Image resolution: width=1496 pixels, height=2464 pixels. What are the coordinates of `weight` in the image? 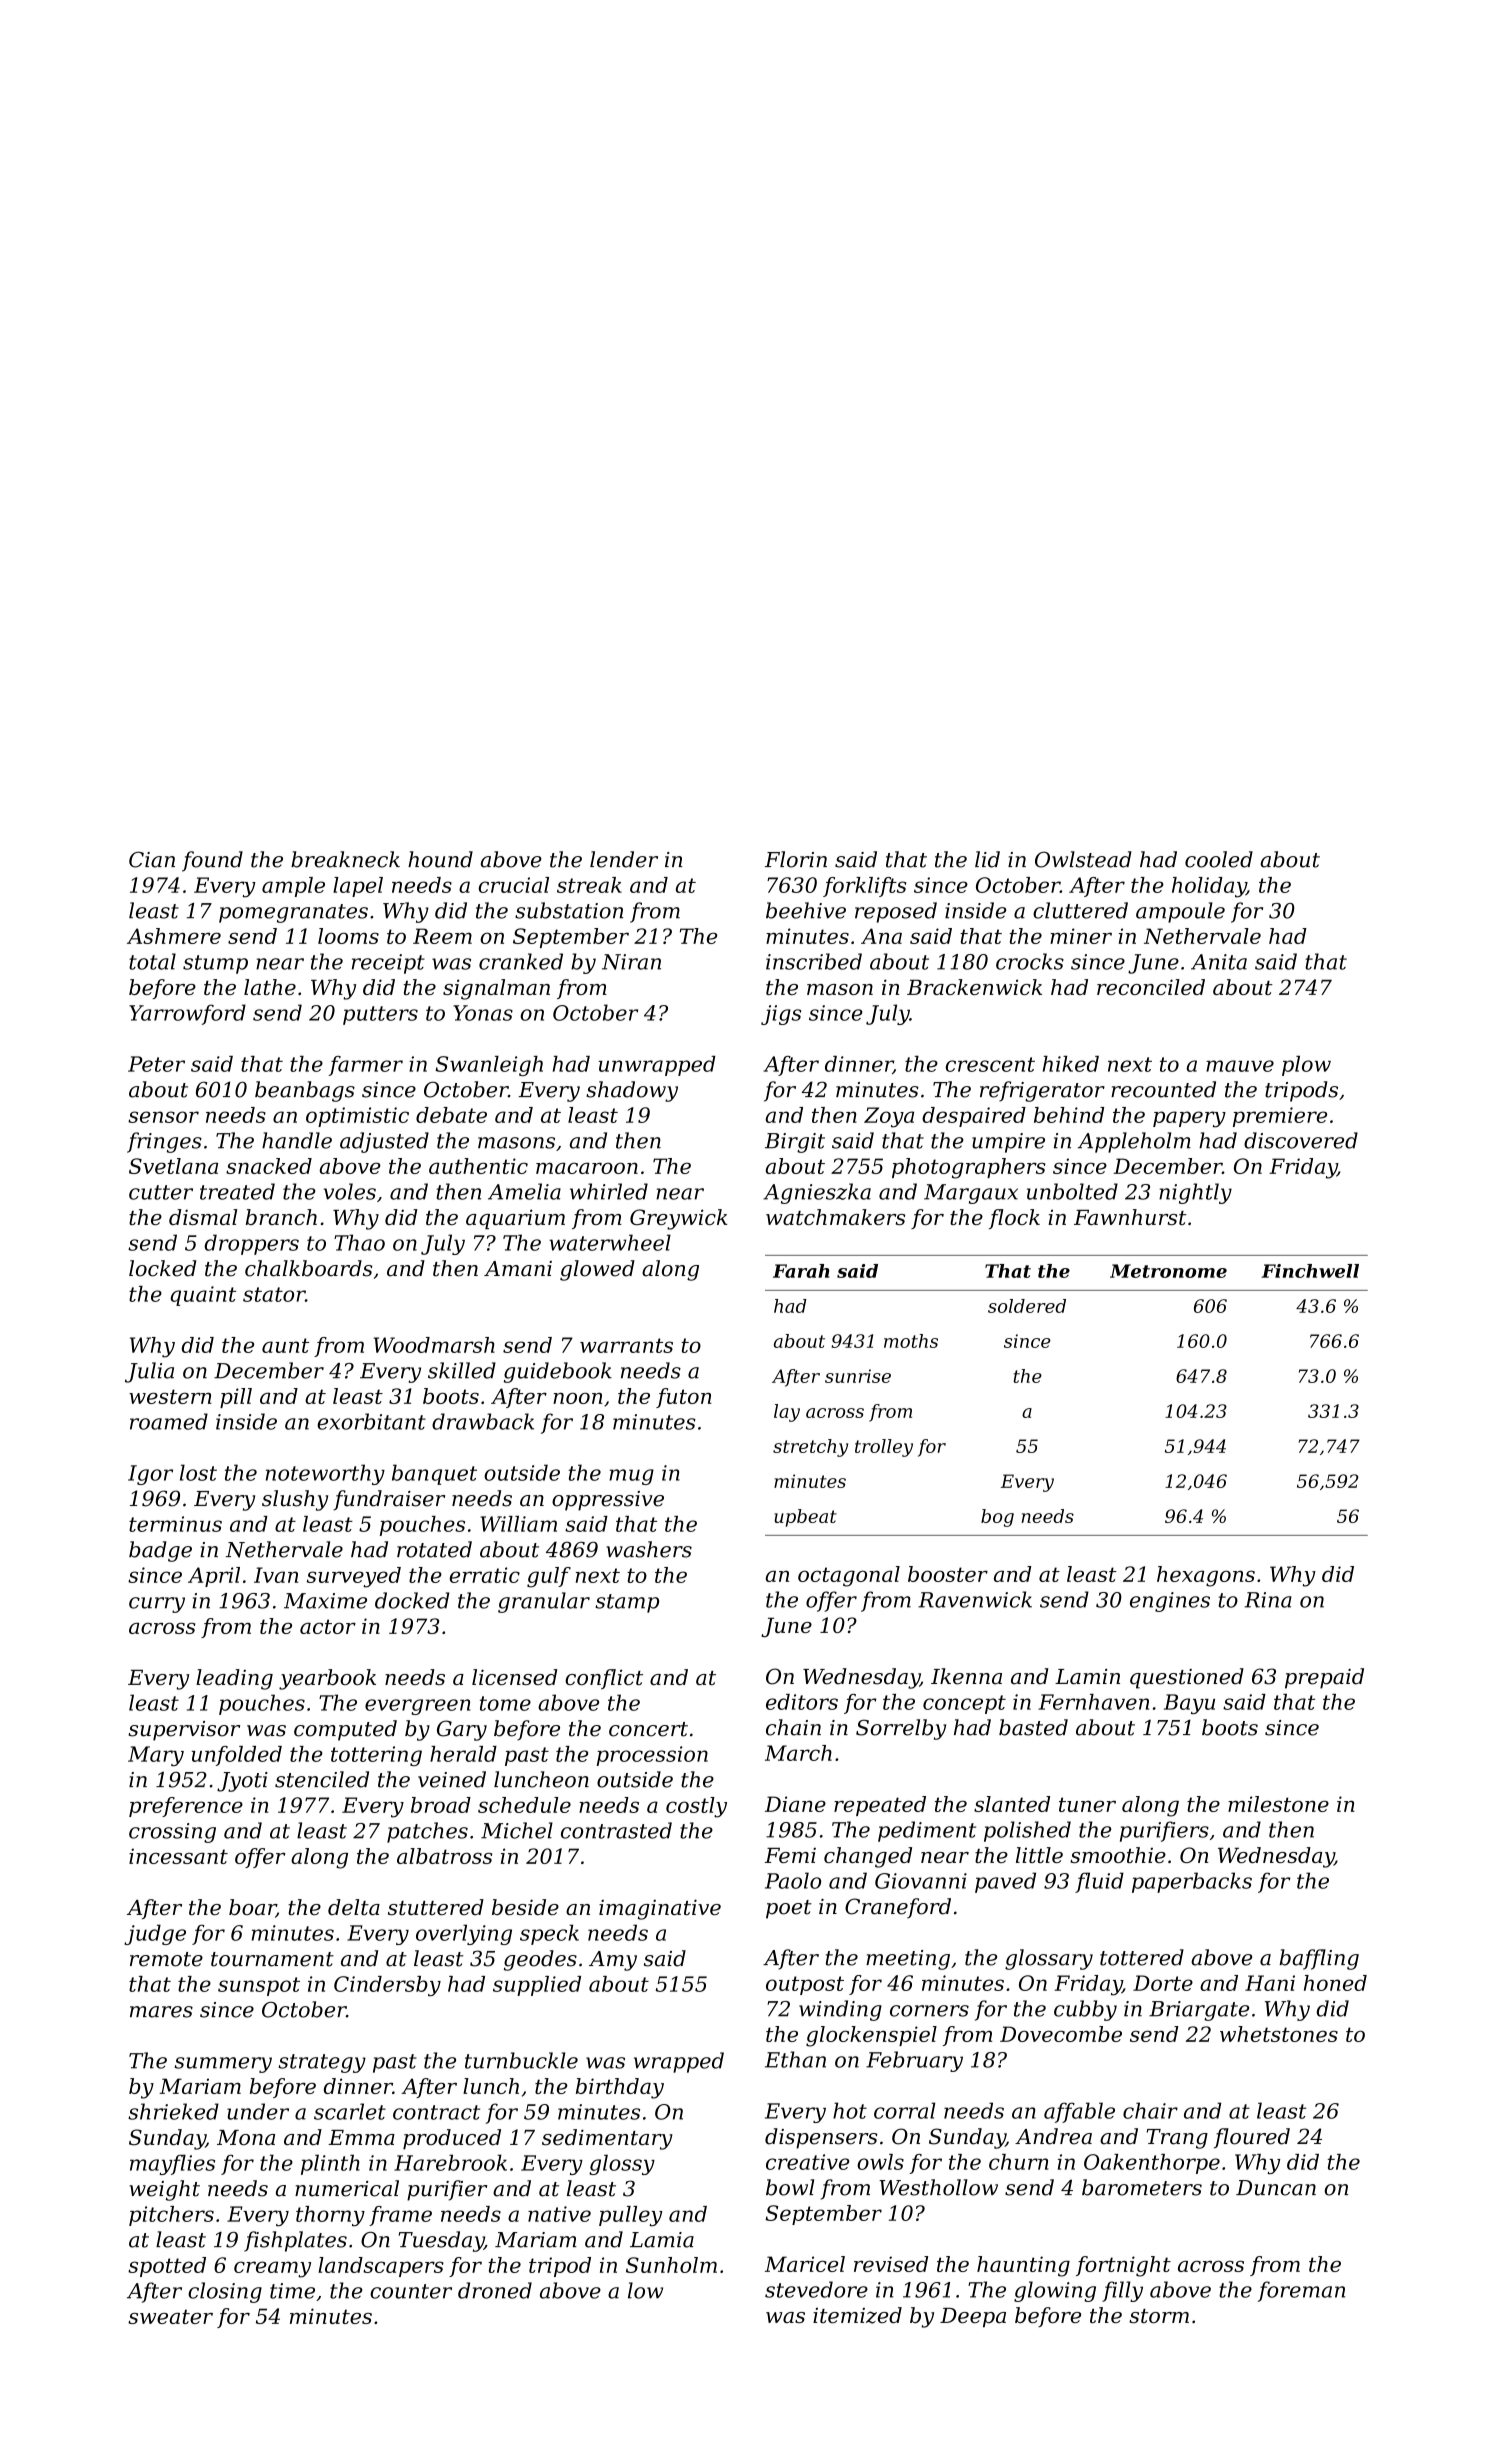 It's located at (164, 2190).
